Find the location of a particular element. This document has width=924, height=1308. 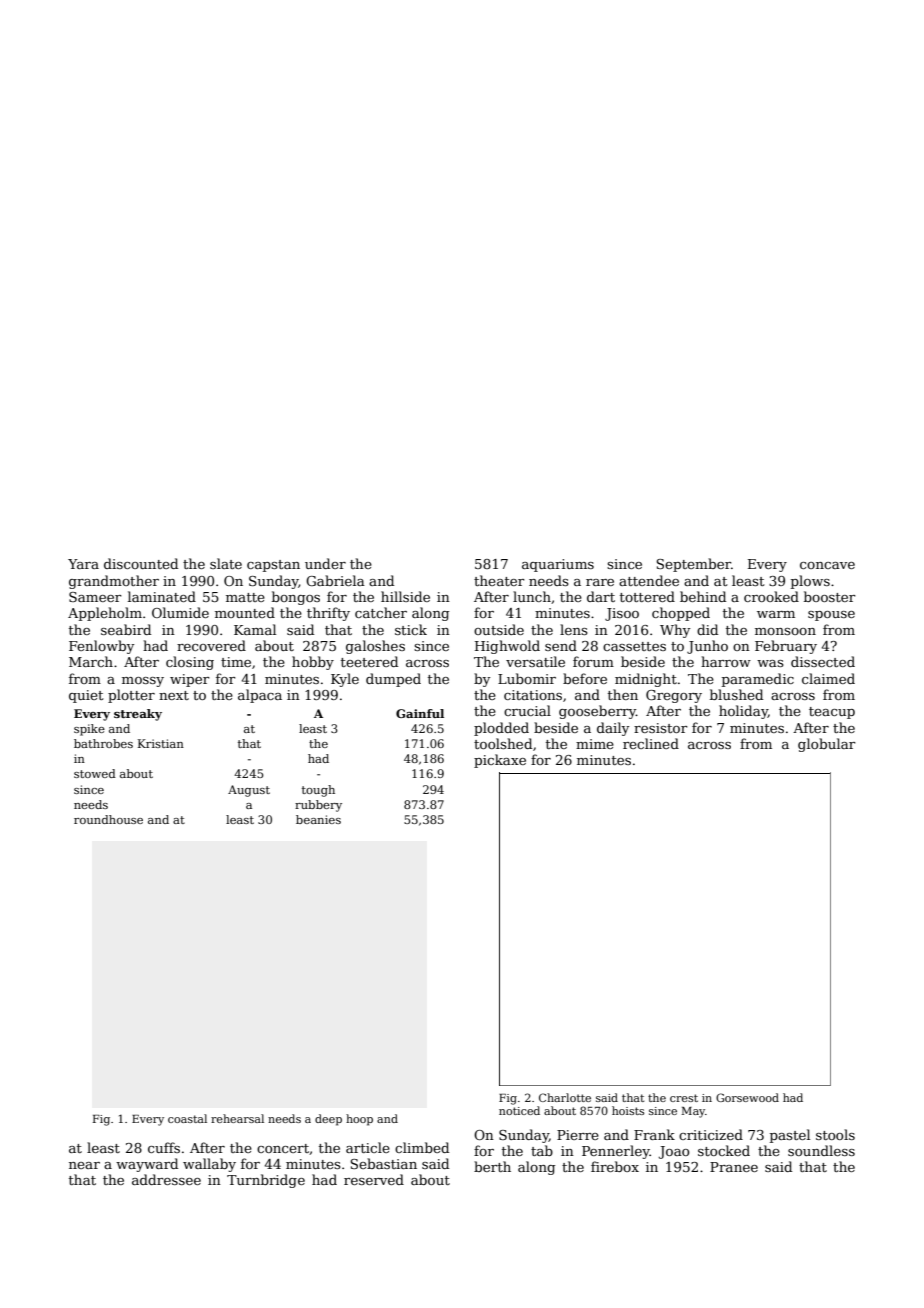

reserved is located at coordinates (374, 1179).
